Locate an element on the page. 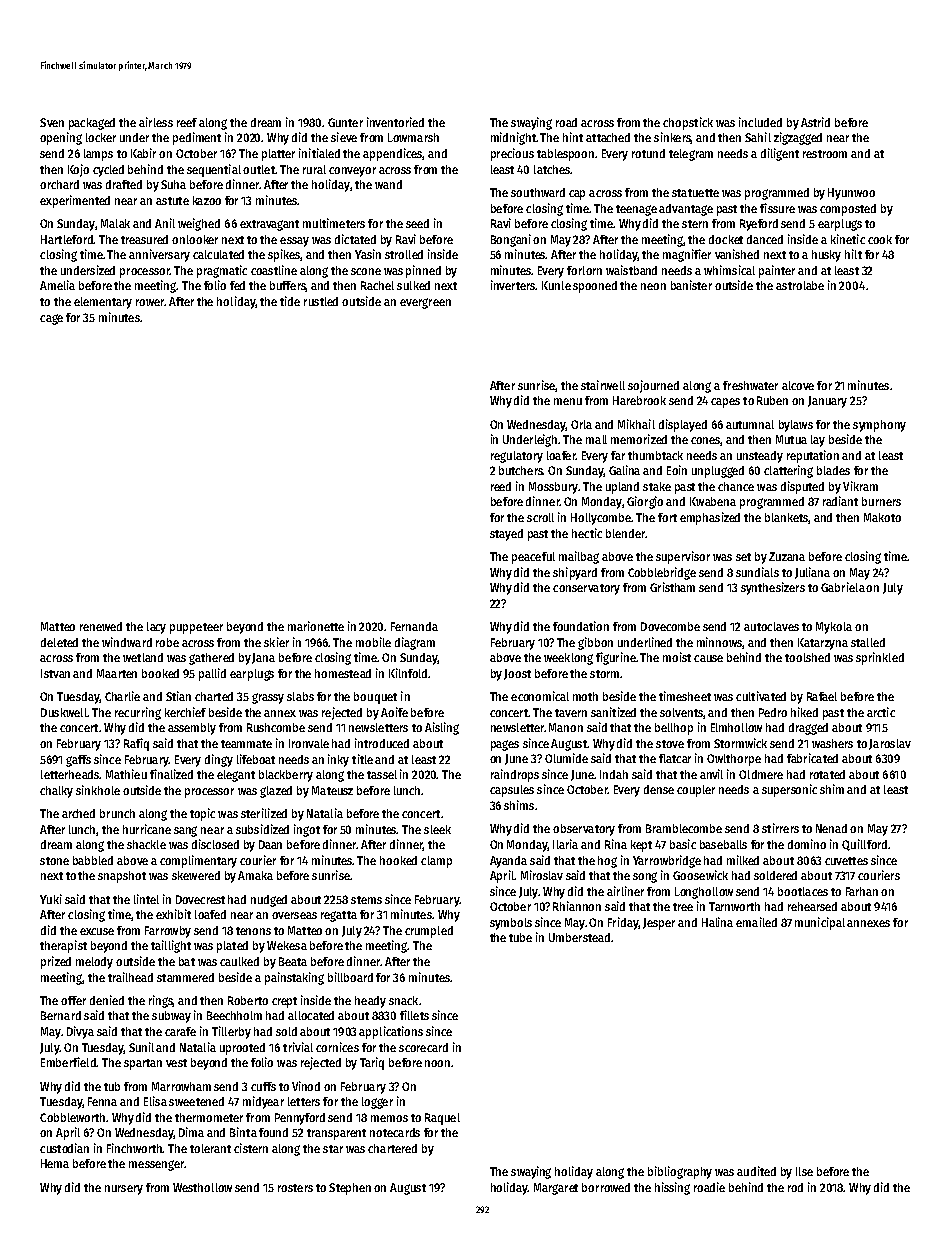 The width and height of the page is (952, 1233). autoclaves is located at coordinates (771, 626).
